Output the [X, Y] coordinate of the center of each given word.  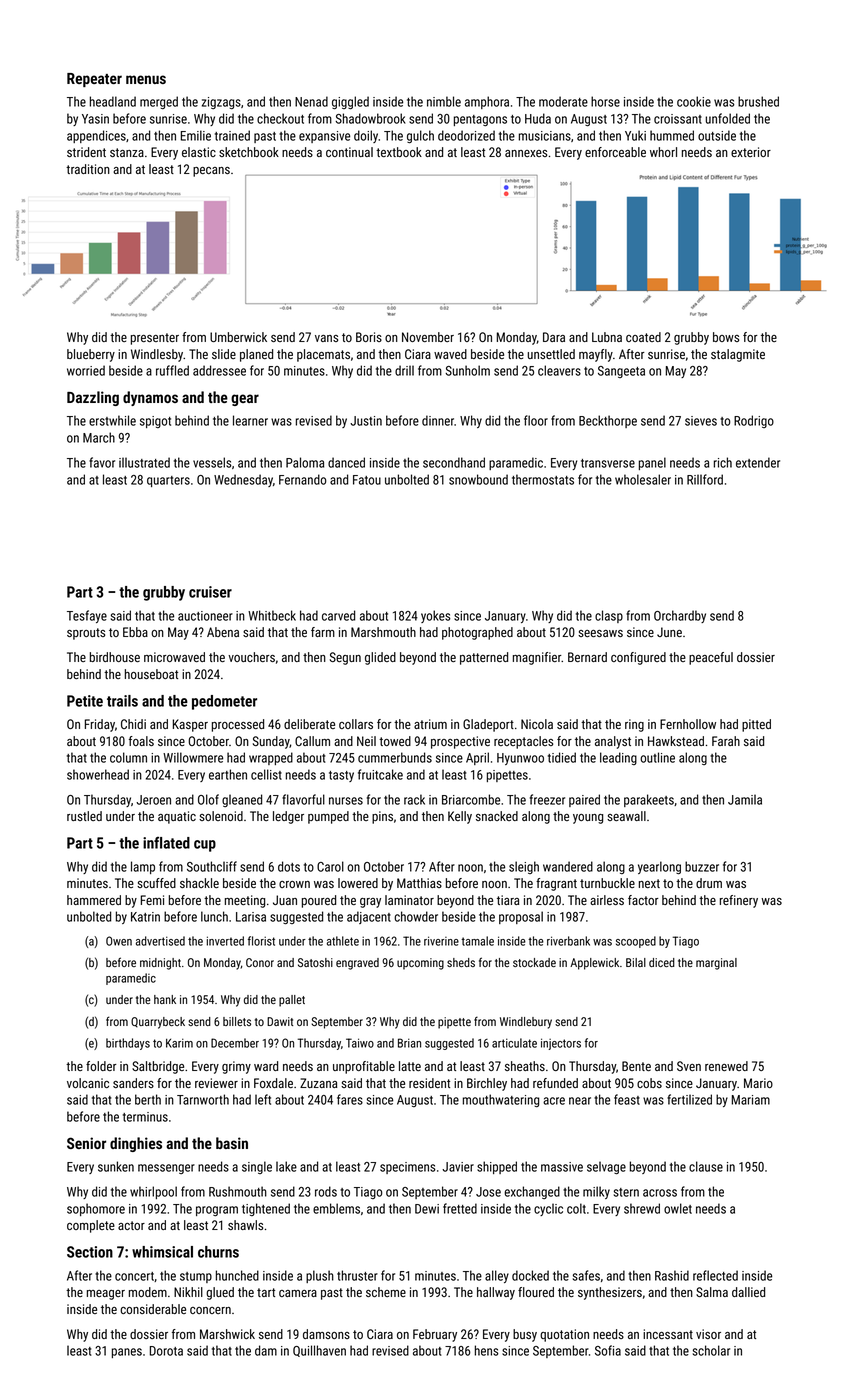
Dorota [166, 1351]
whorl [663, 152]
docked [530, 1275]
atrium [430, 724]
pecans [211, 172]
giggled [350, 102]
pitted [756, 725]
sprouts [86, 634]
